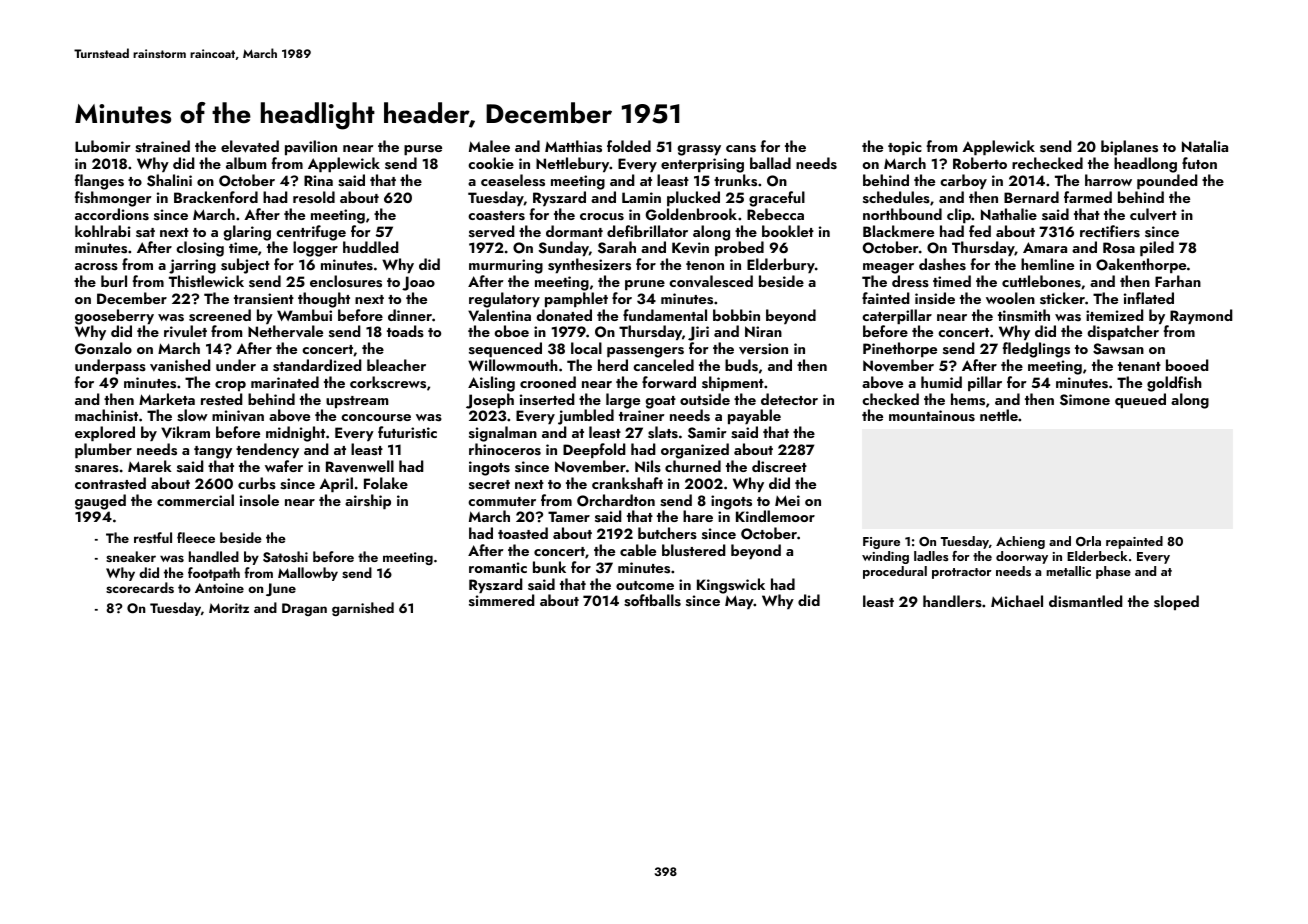  Describe the element at coordinates (103, 146) in the page. I see `Lubomir` at that location.
